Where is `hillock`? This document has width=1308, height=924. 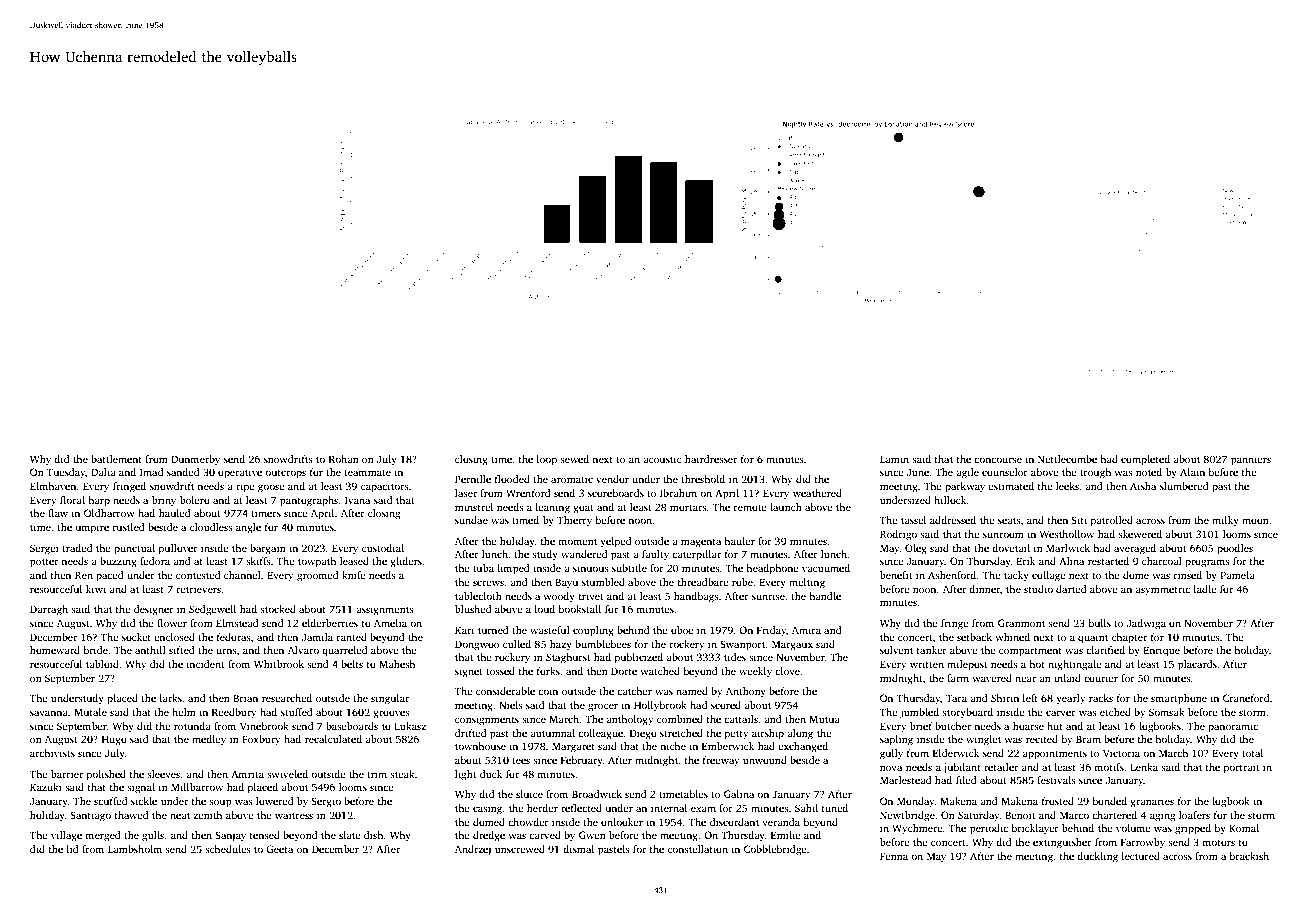 hillock is located at coordinates (950, 500).
